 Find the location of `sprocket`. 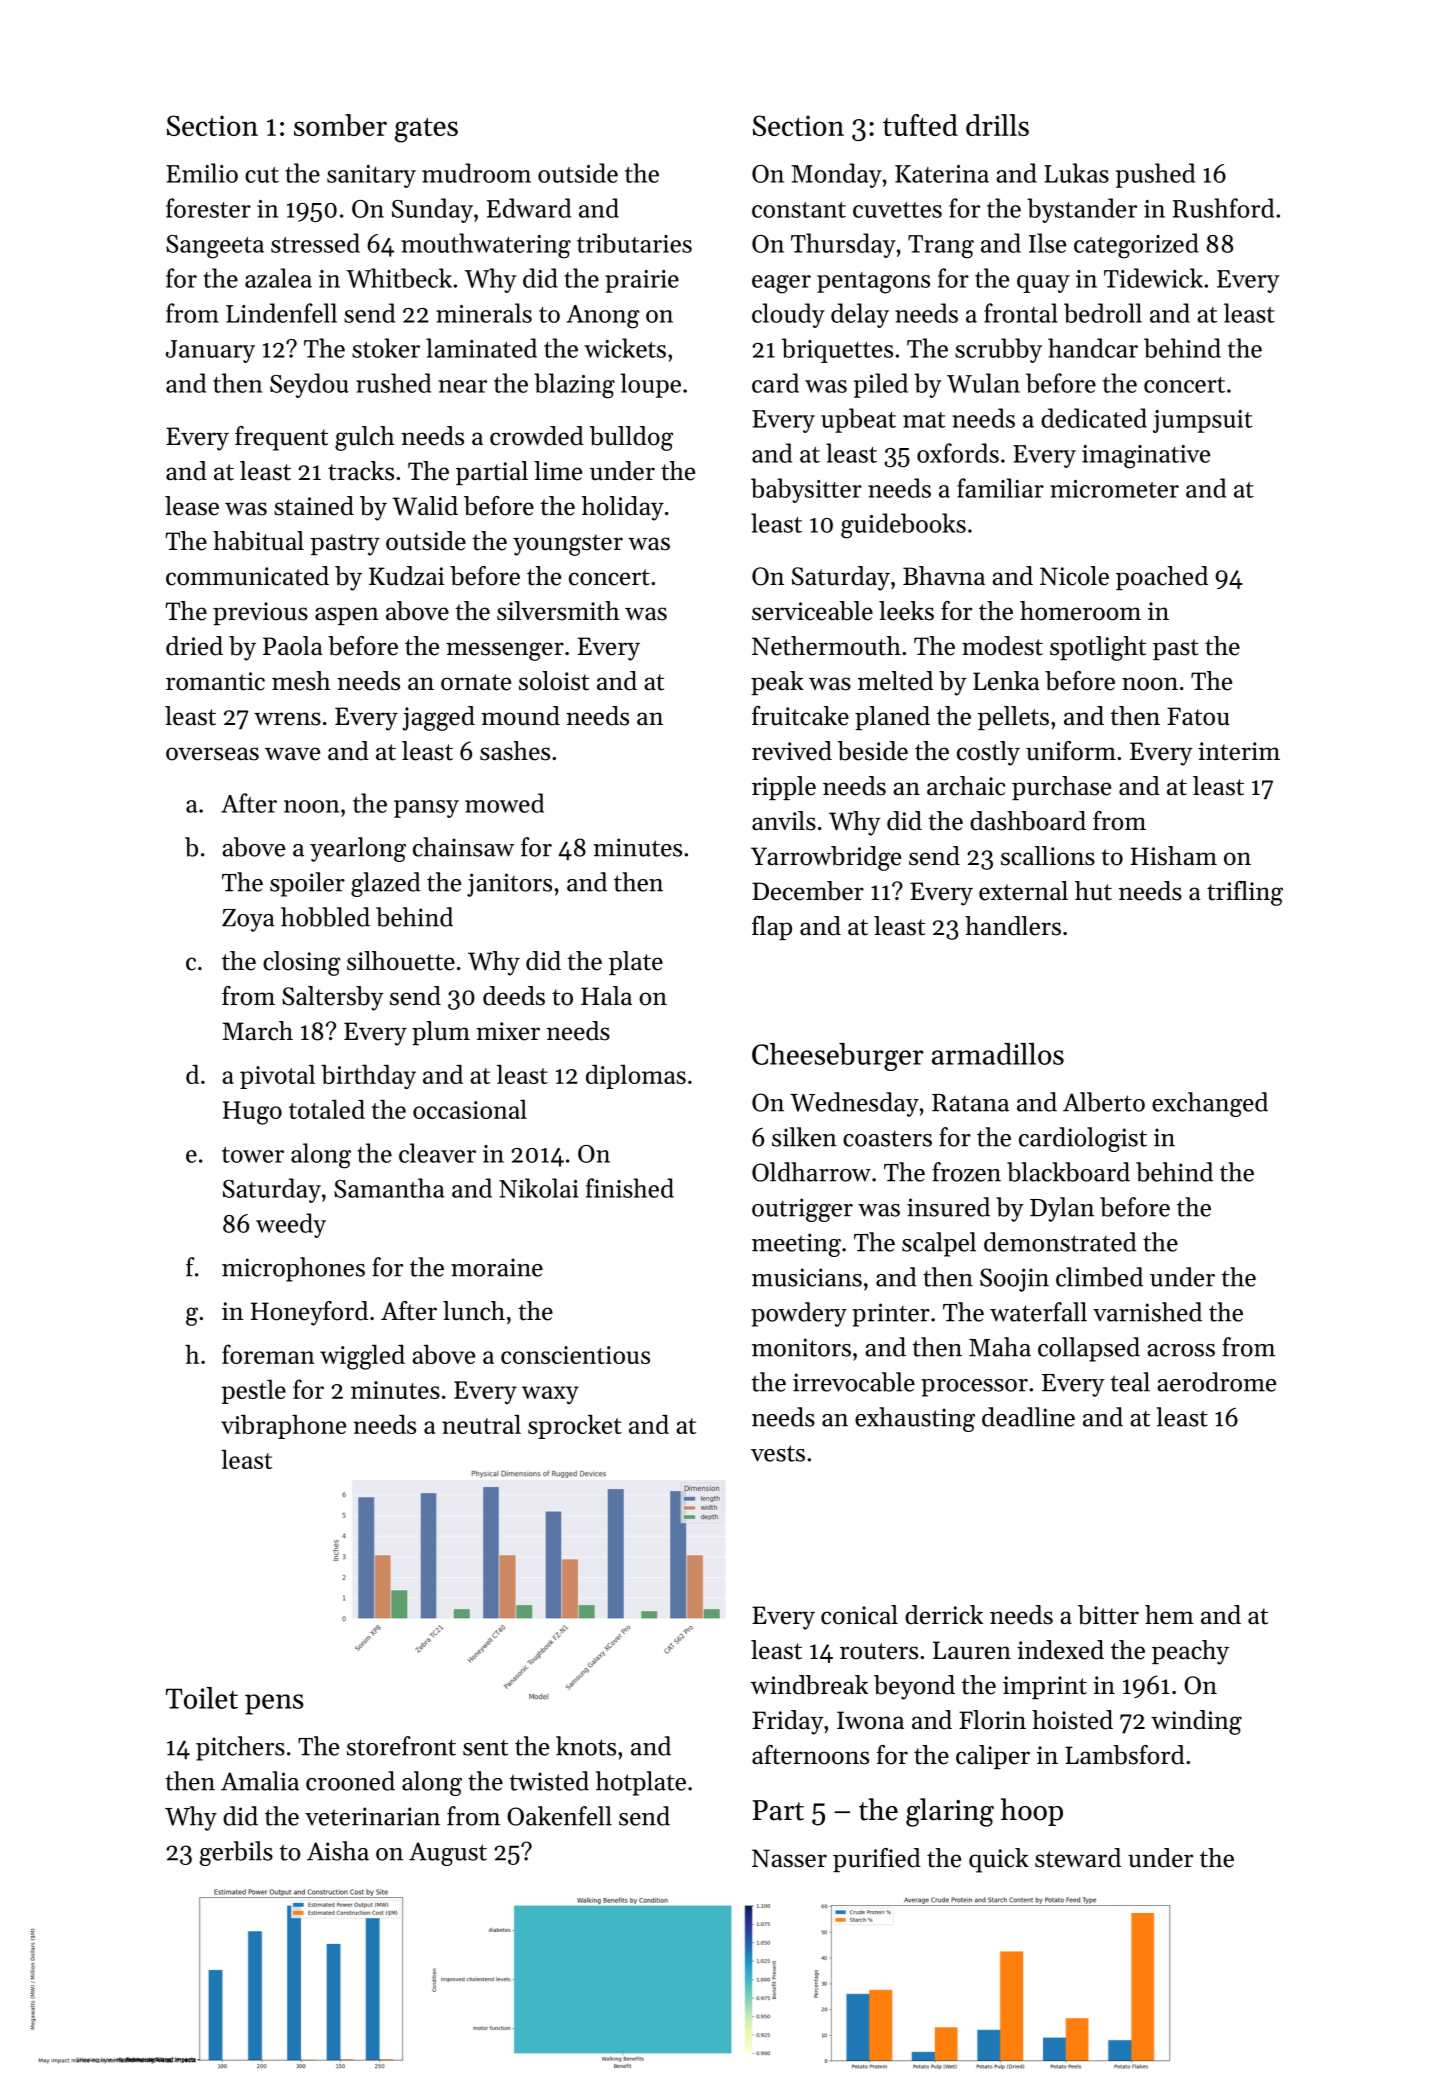

sprocket is located at coordinates (575, 1426).
